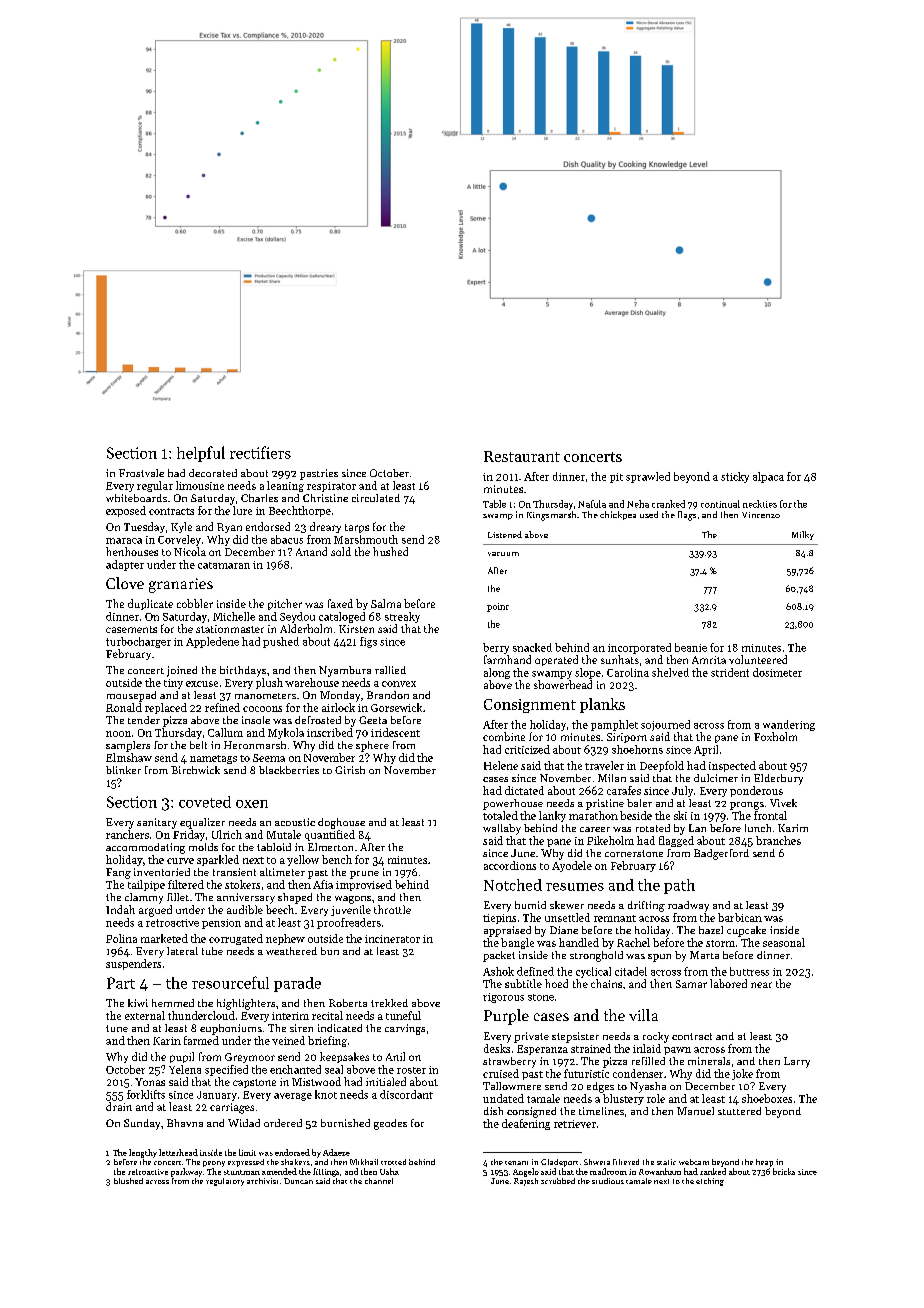  Describe the element at coordinates (497, 673) in the document. I see `along` at that location.
